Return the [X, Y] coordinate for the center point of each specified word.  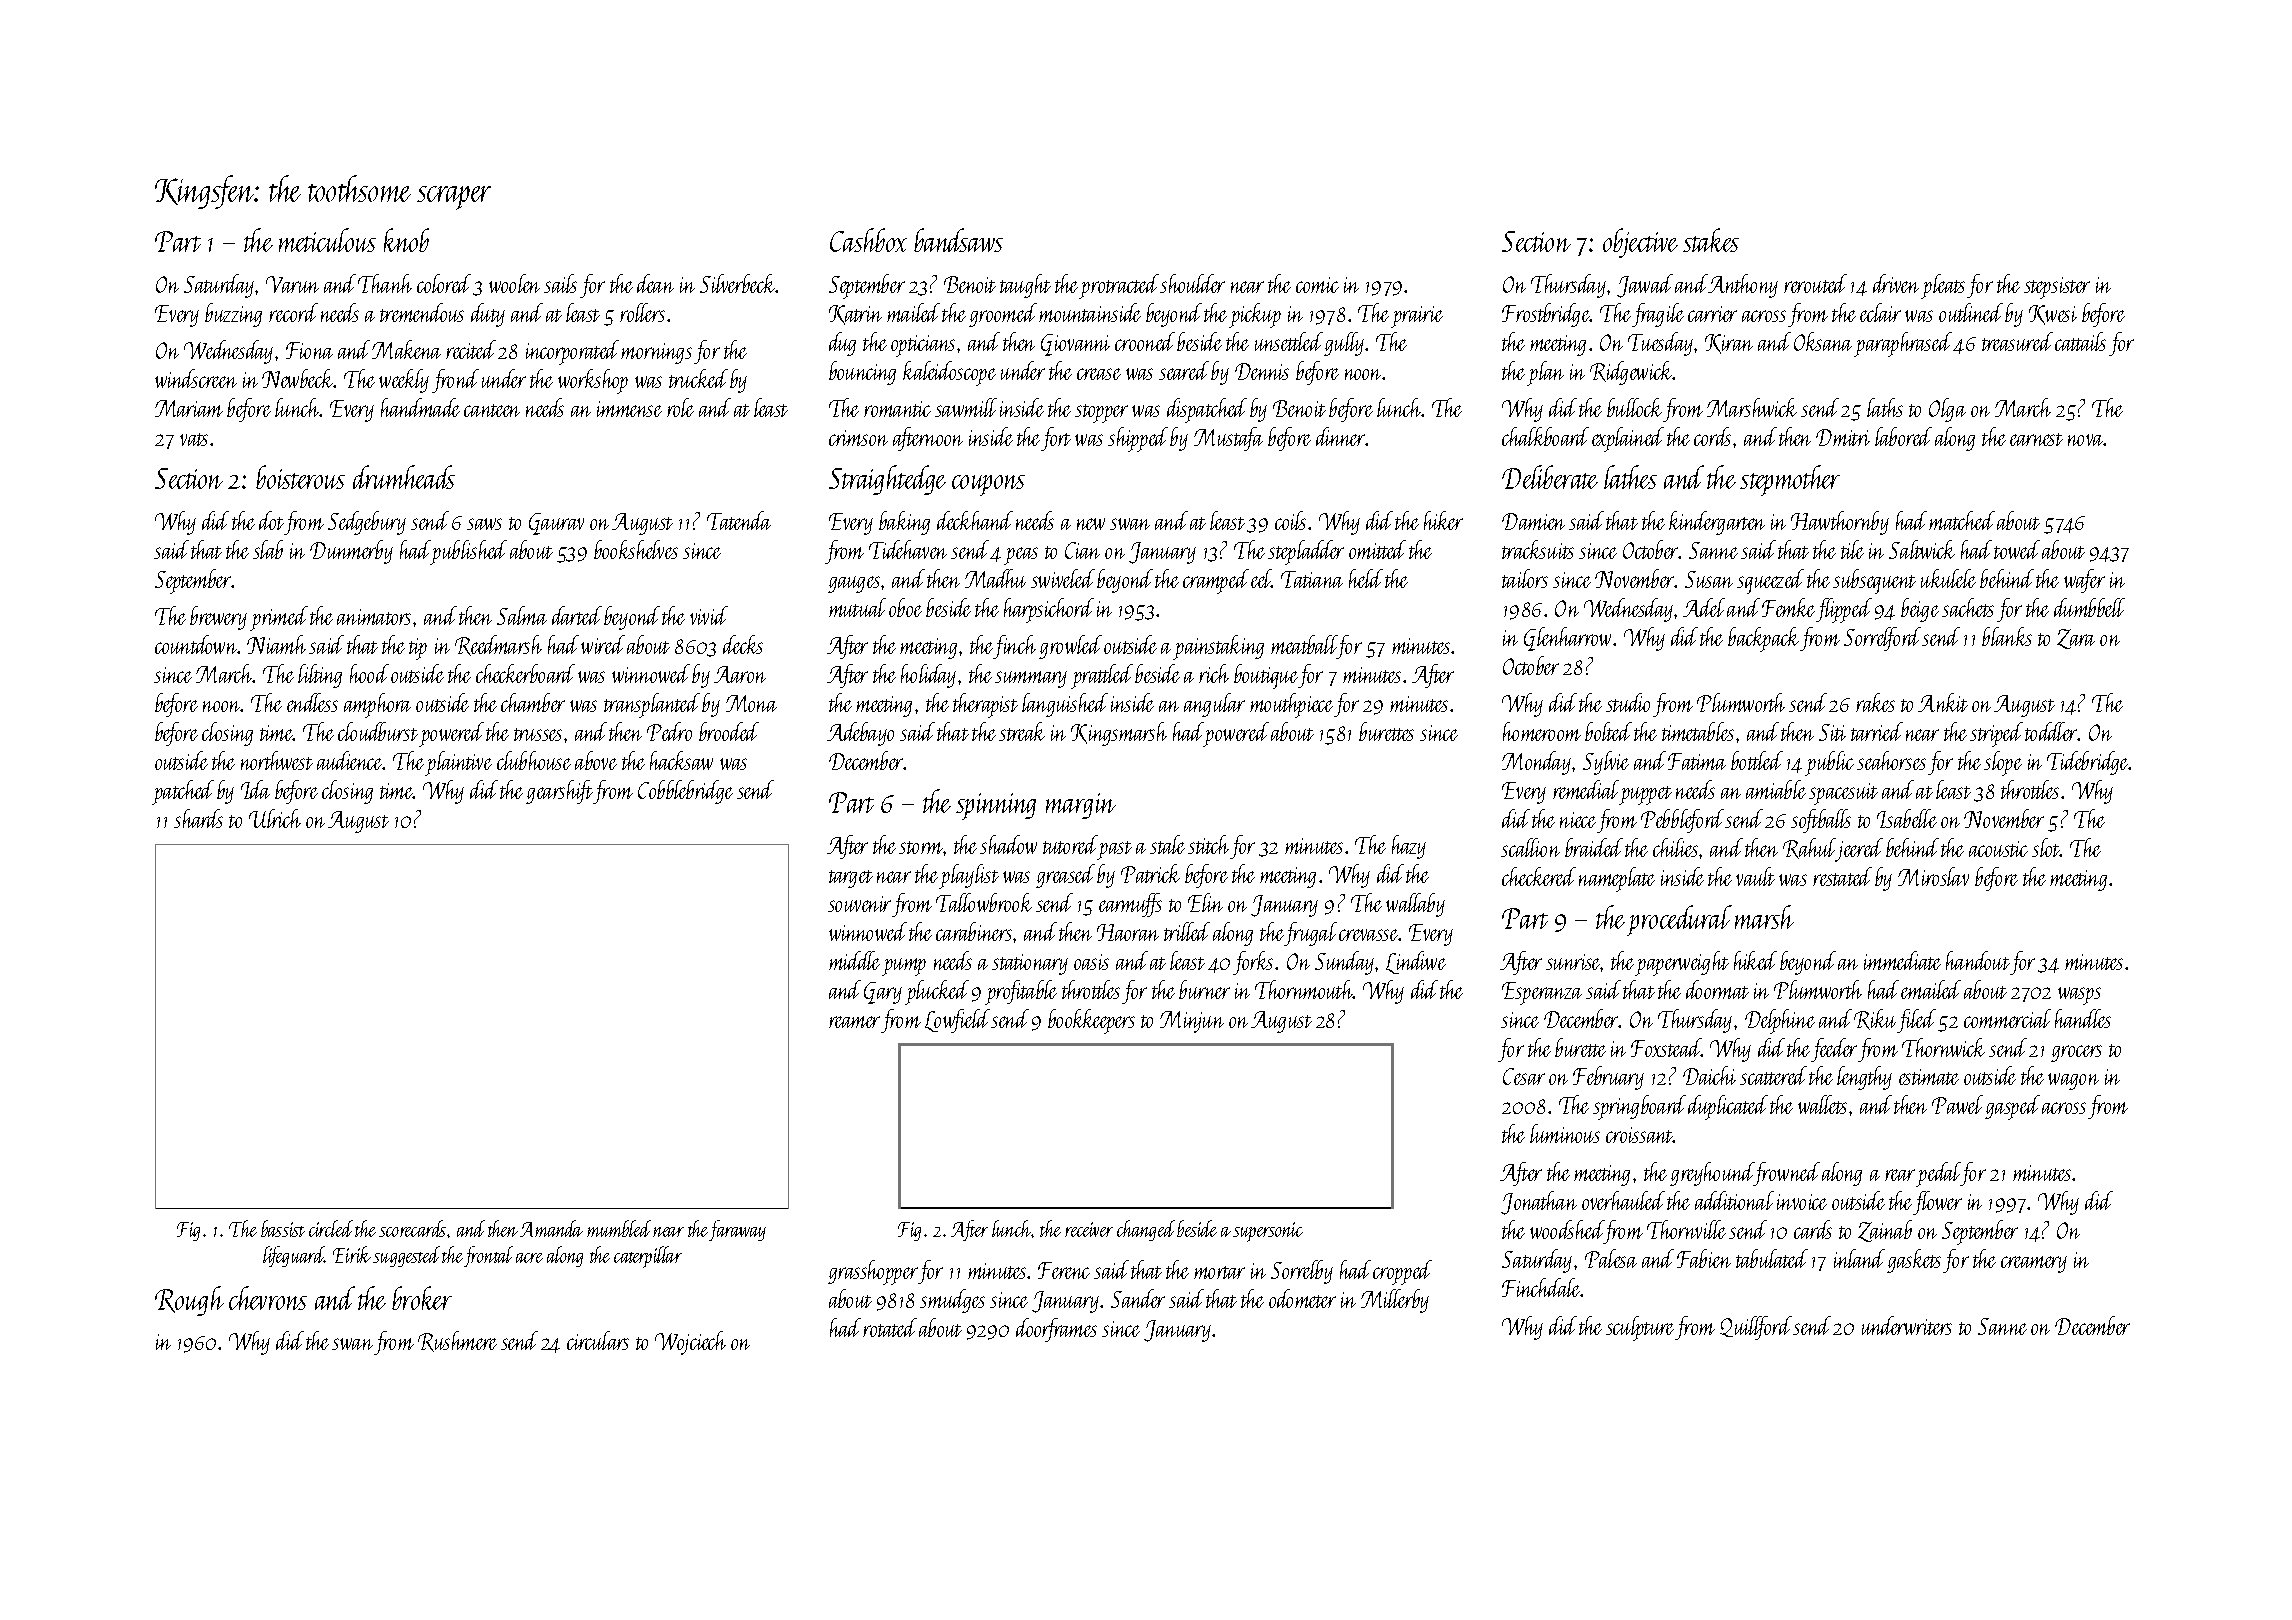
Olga [1947, 410]
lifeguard [294, 1256]
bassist [283, 1228]
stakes [1711, 240]
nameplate [1617, 879]
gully [1344, 344]
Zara [2076, 639]
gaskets [1914, 1261]
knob [406, 240]
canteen [492, 410]
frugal [1310, 934]
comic [1317, 285]
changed [1146, 1230]
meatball [1304, 644]
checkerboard [525, 673]
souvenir [859, 904]
